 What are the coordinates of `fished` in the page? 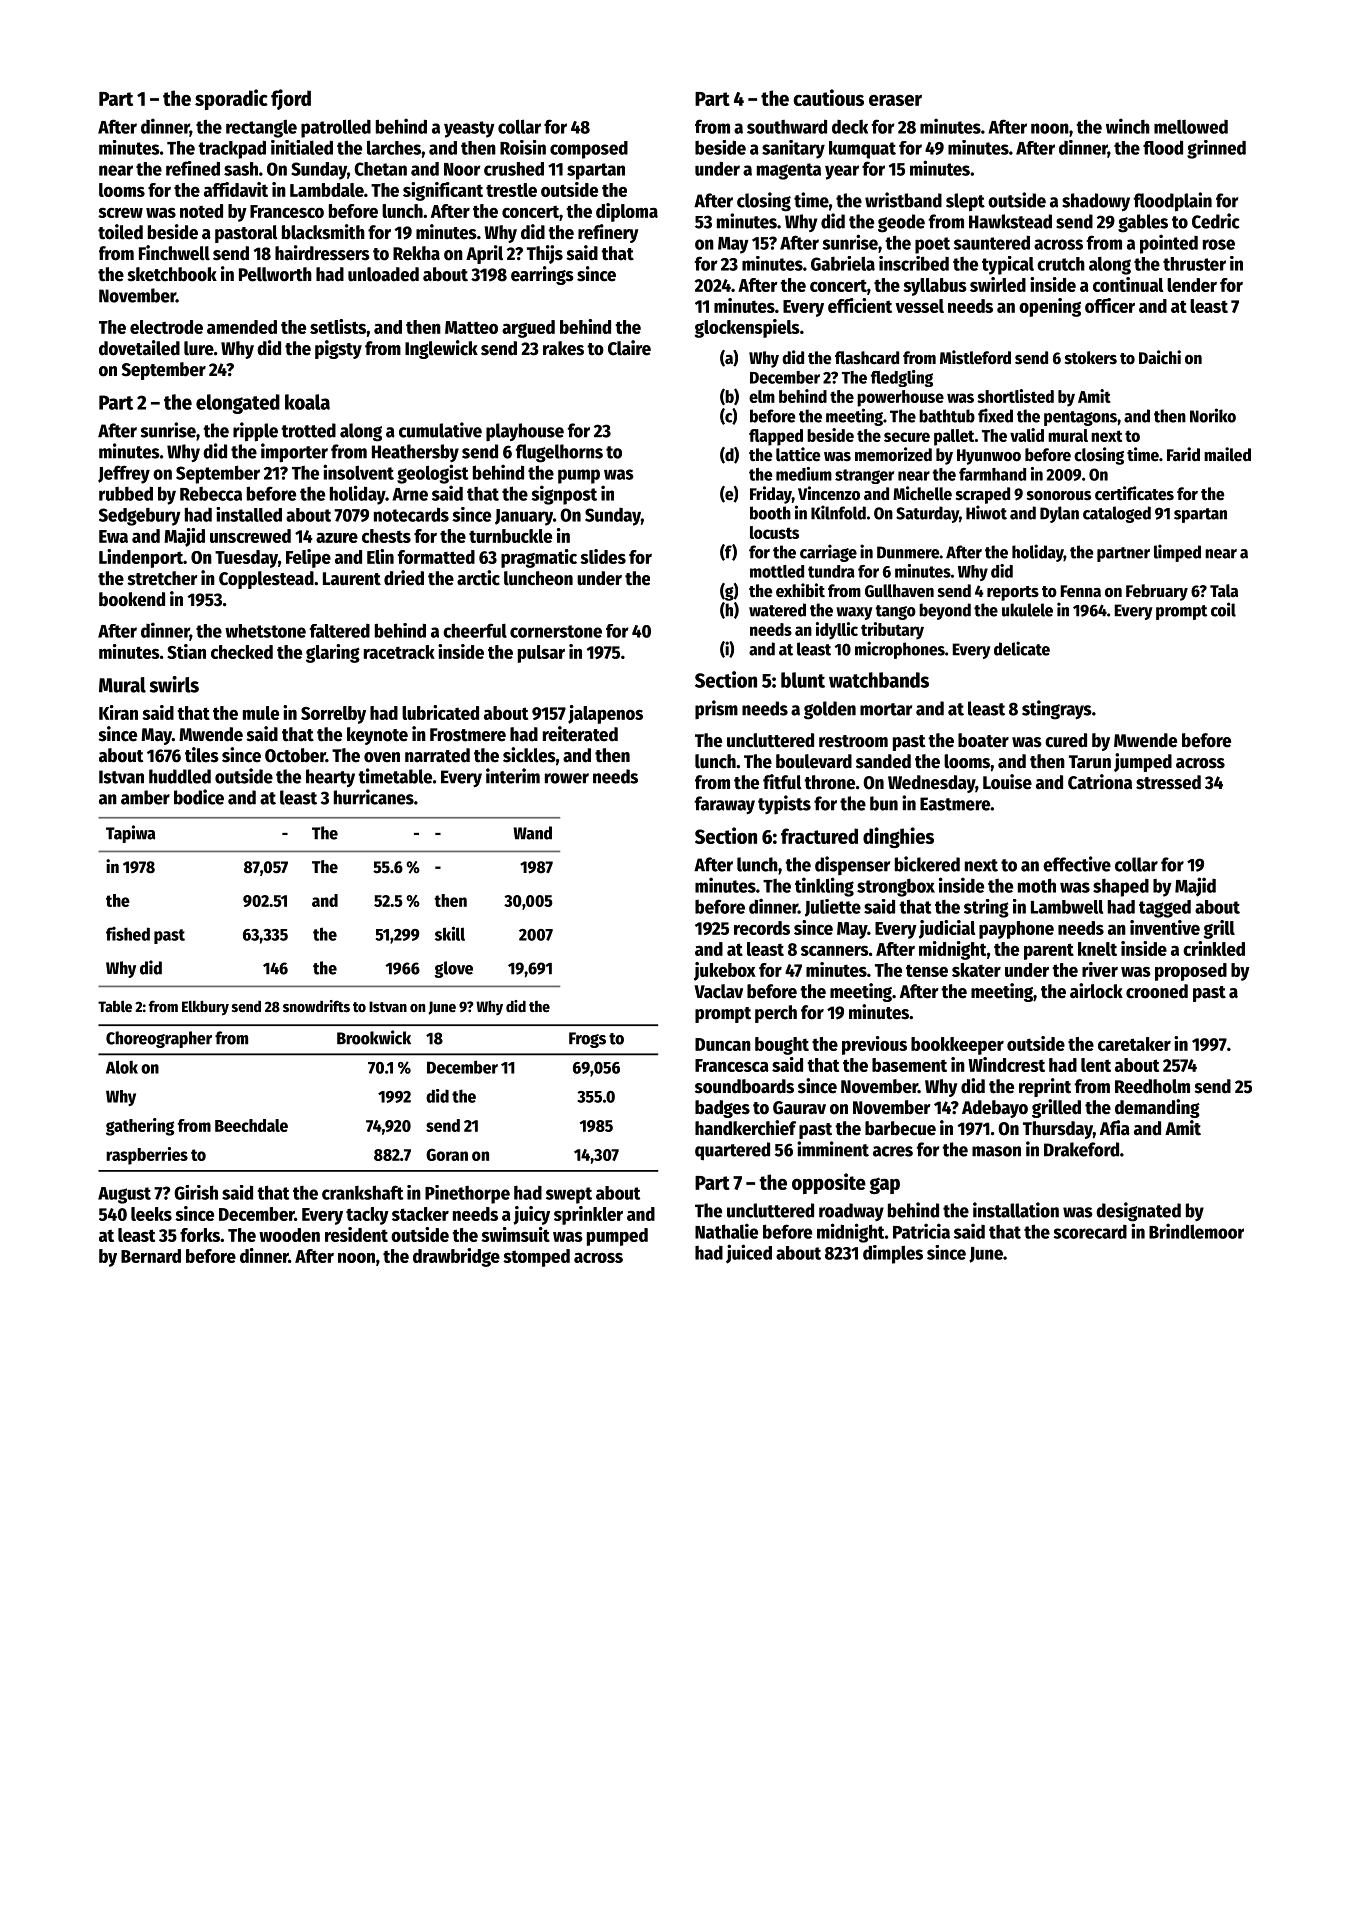 It's located at (128, 934).
